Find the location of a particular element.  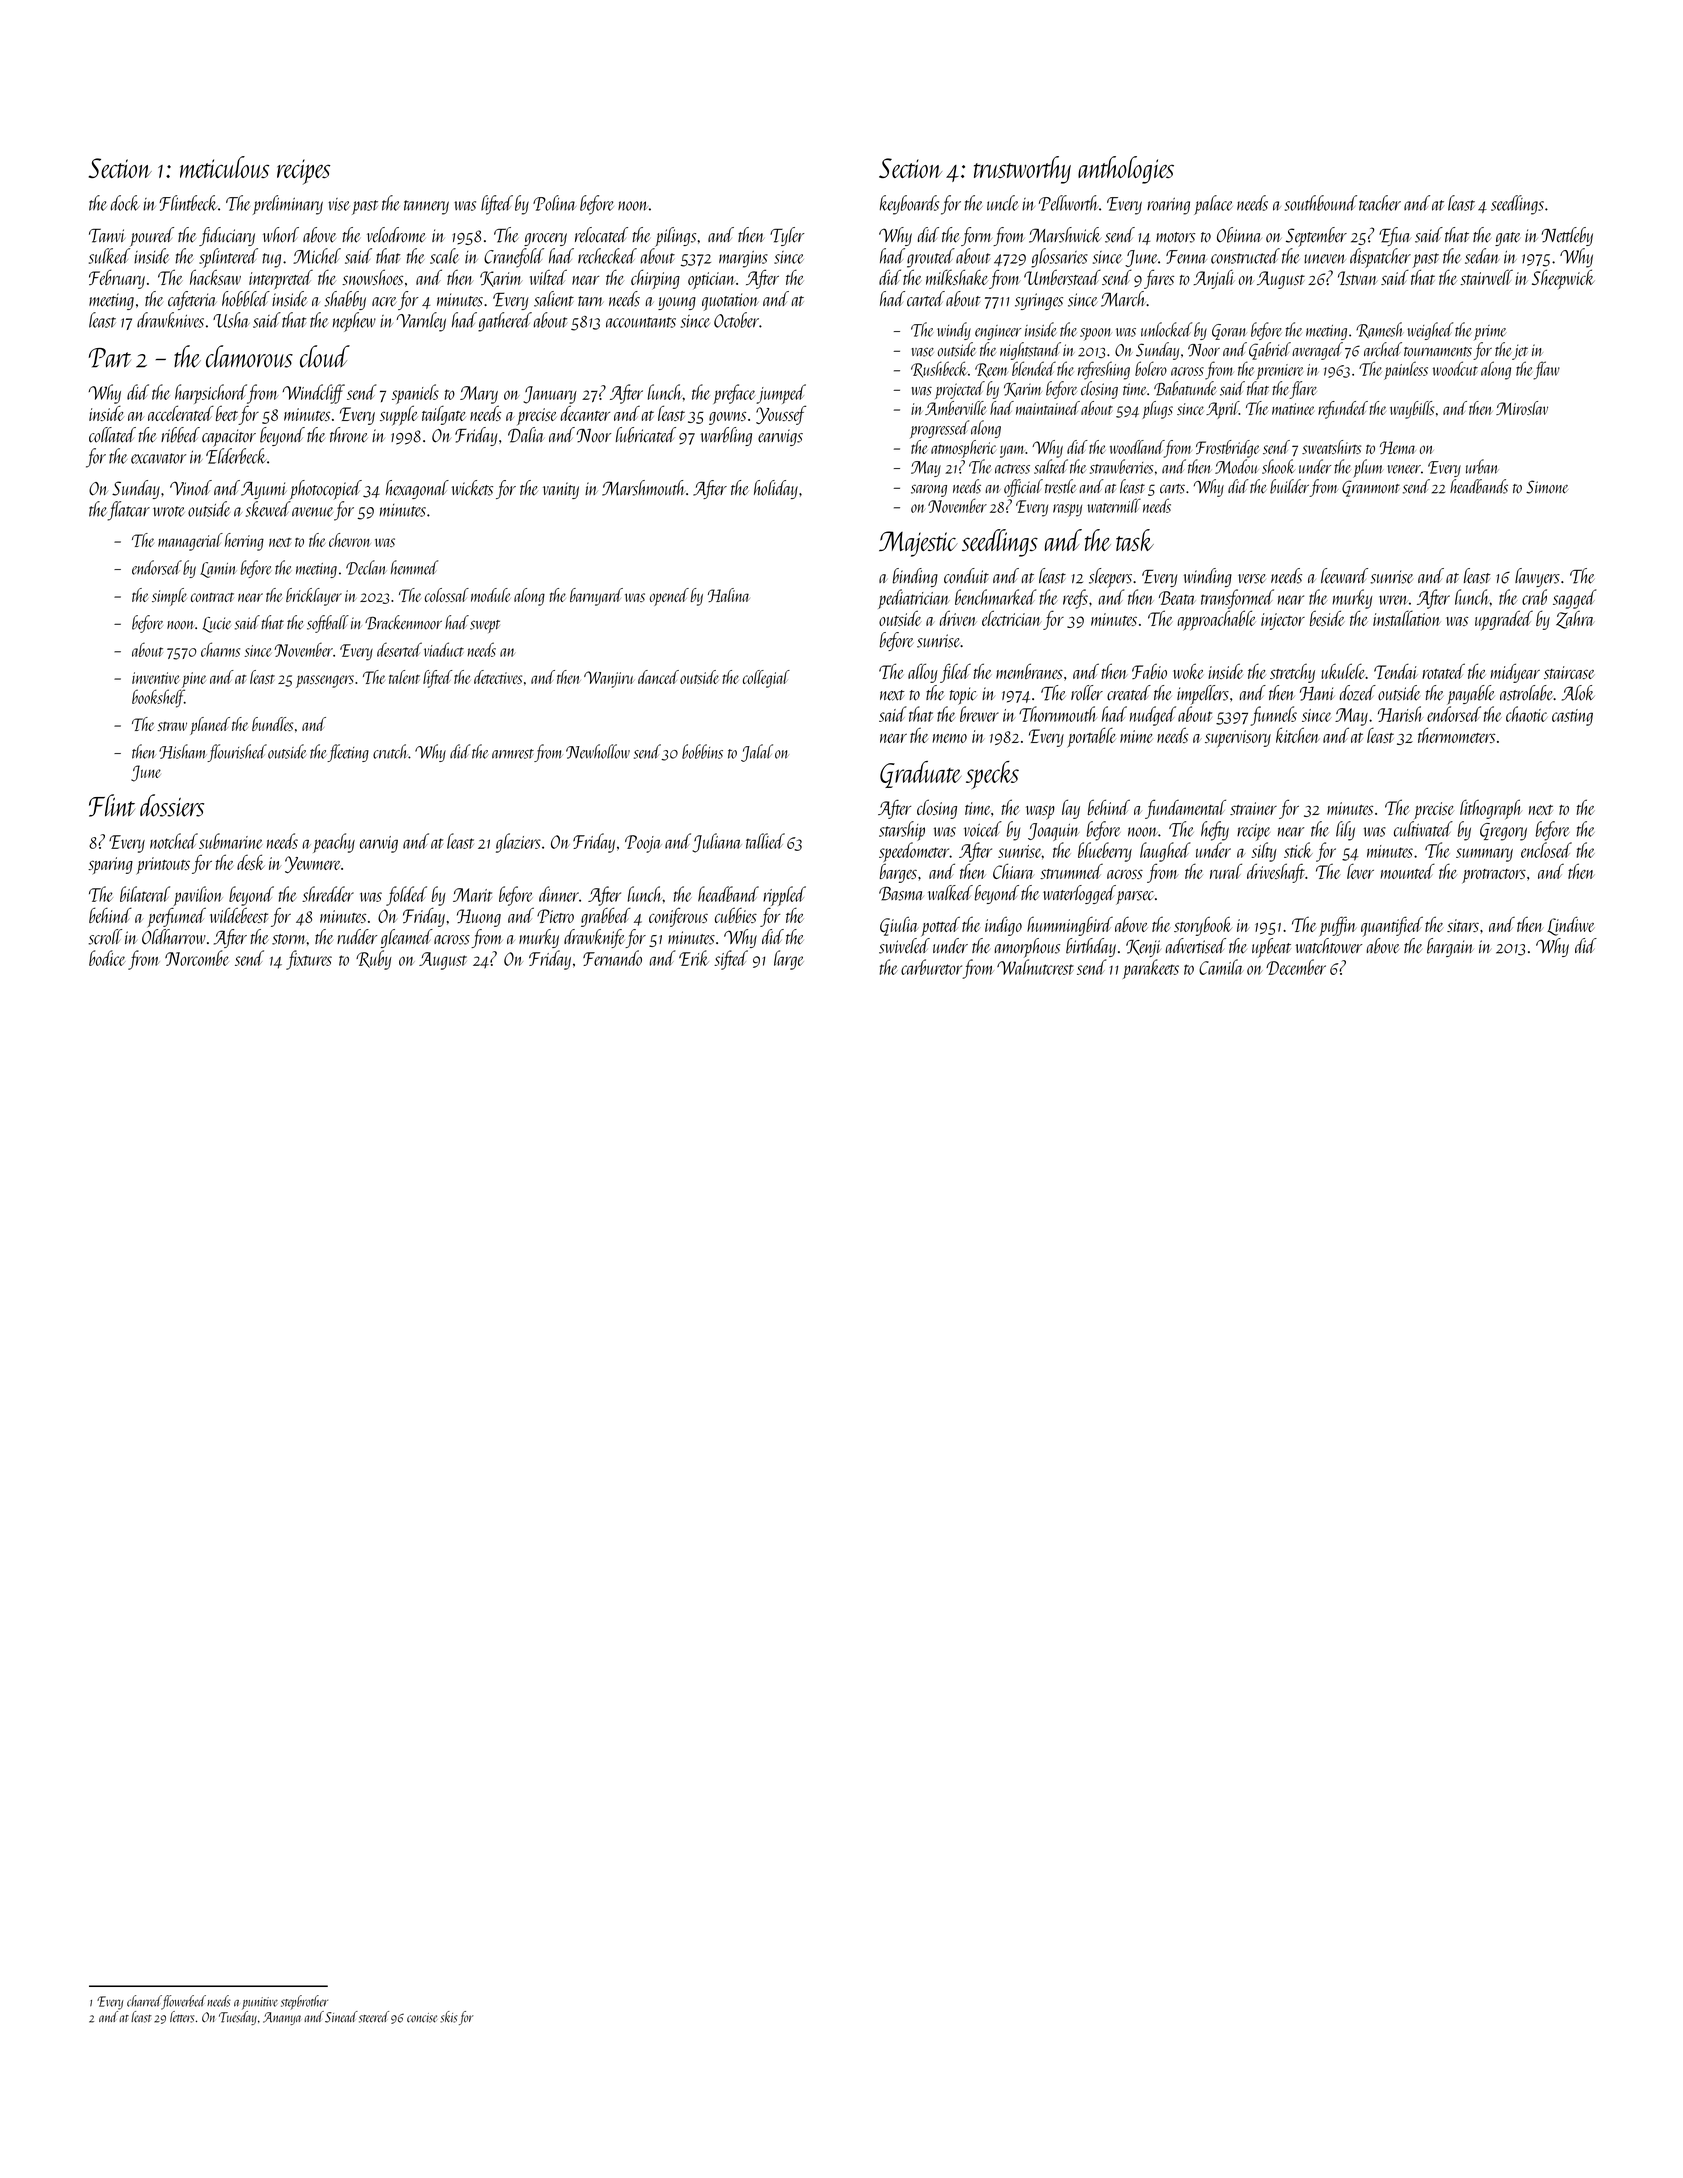

dossiers is located at coordinates (172, 805).
